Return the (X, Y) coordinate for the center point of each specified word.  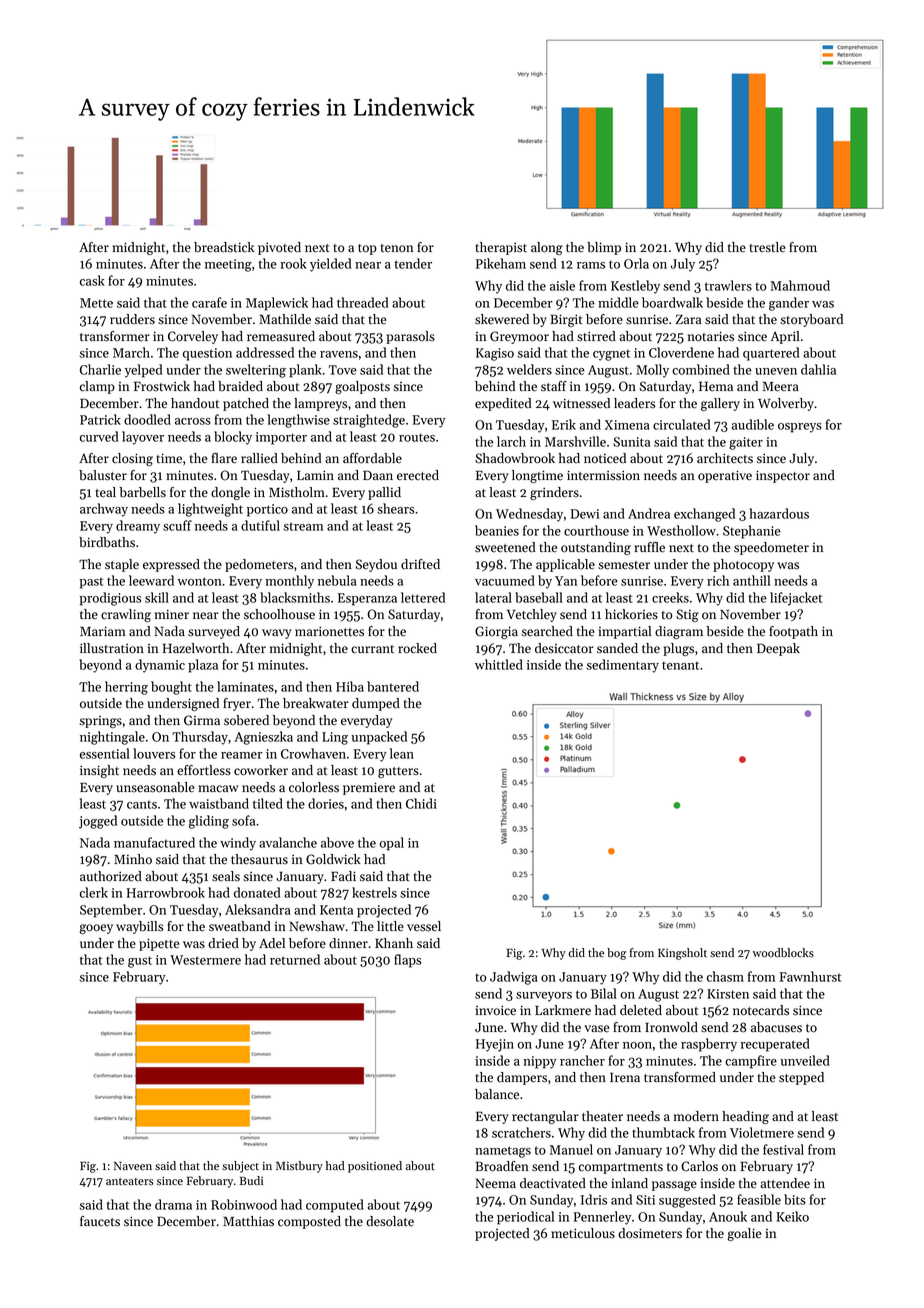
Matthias (248, 1221)
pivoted (279, 248)
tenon (397, 248)
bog (616, 954)
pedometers (259, 565)
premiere (369, 788)
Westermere (205, 960)
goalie (744, 1234)
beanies (497, 530)
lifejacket (796, 599)
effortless (204, 770)
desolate (390, 1221)
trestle (767, 247)
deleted (641, 1010)
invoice (495, 1010)
